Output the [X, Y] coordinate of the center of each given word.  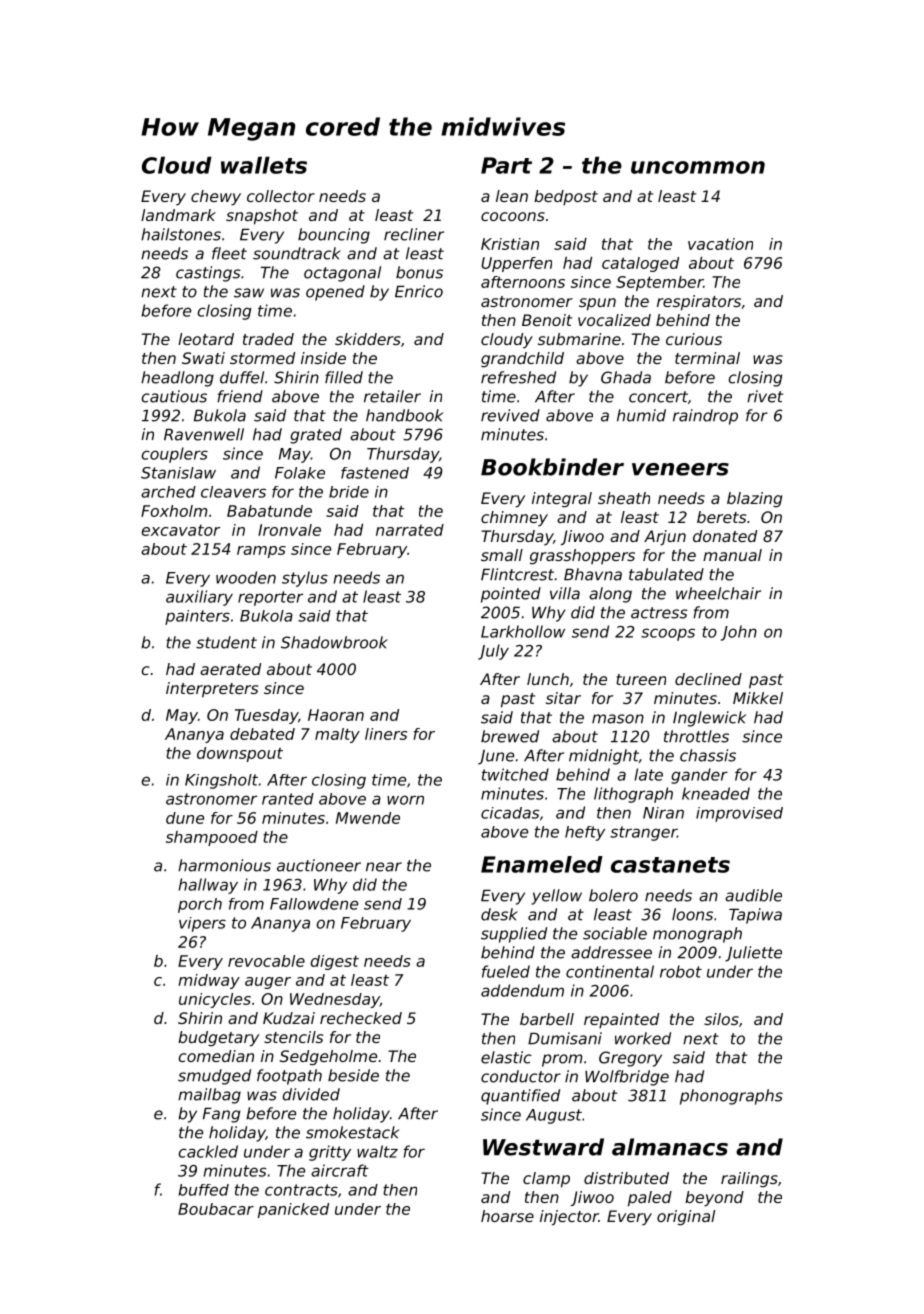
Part [506, 165]
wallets [264, 165]
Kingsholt [221, 781]
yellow [556, 897]
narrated [410, 530]
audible [753, 895]
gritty [330, 1153]
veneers [680, 469]
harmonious [224, 865]
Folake [300, 473]
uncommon [698, 167]
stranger [643, 833]
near [384, 867]
